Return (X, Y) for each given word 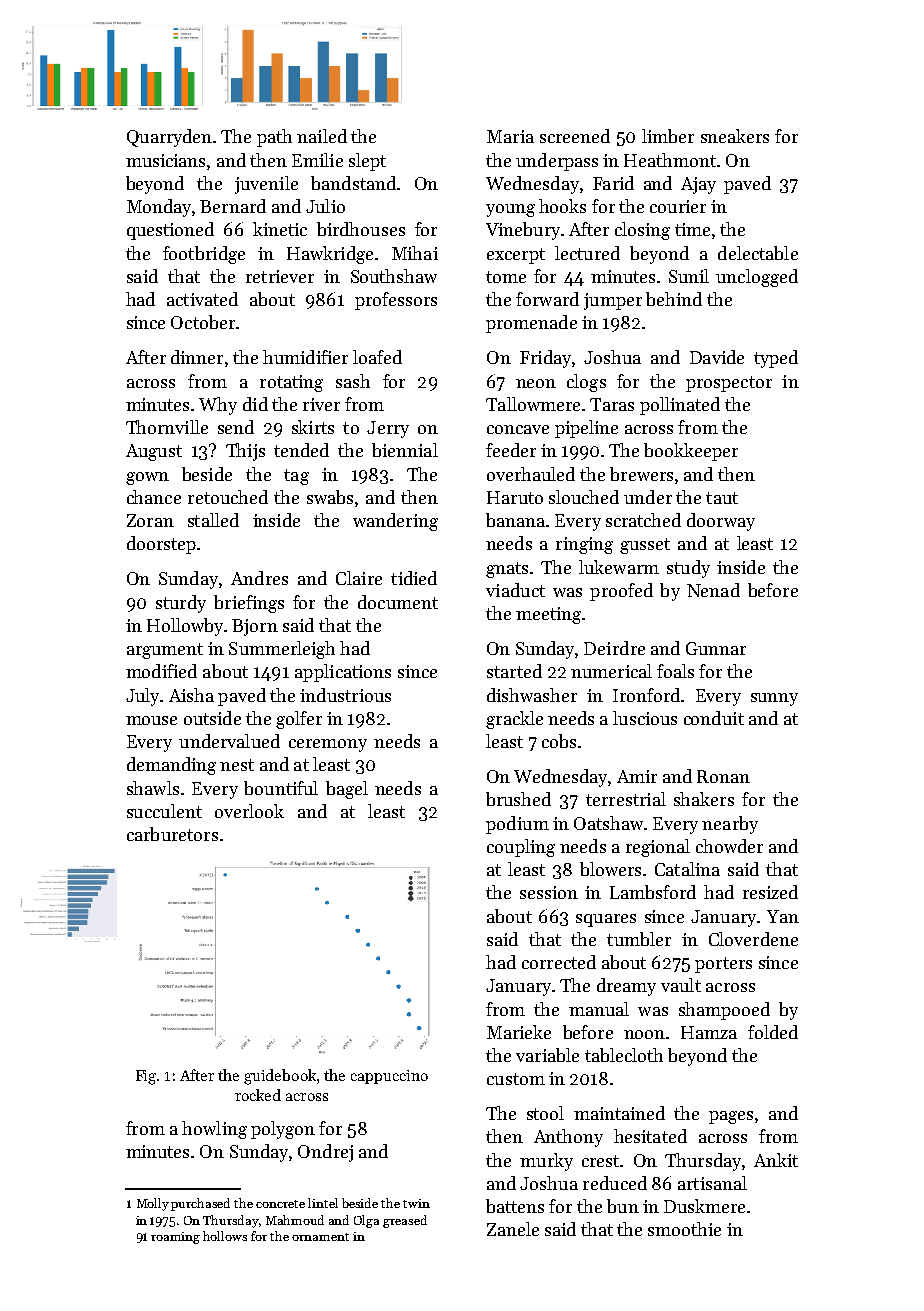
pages (731, 1117)
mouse (151, 720)
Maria (510, 136)
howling (214, 1130)
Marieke (519, 1032)
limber (668, 136)
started (514, 671)
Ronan (723, 776)
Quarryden (169, 138)
